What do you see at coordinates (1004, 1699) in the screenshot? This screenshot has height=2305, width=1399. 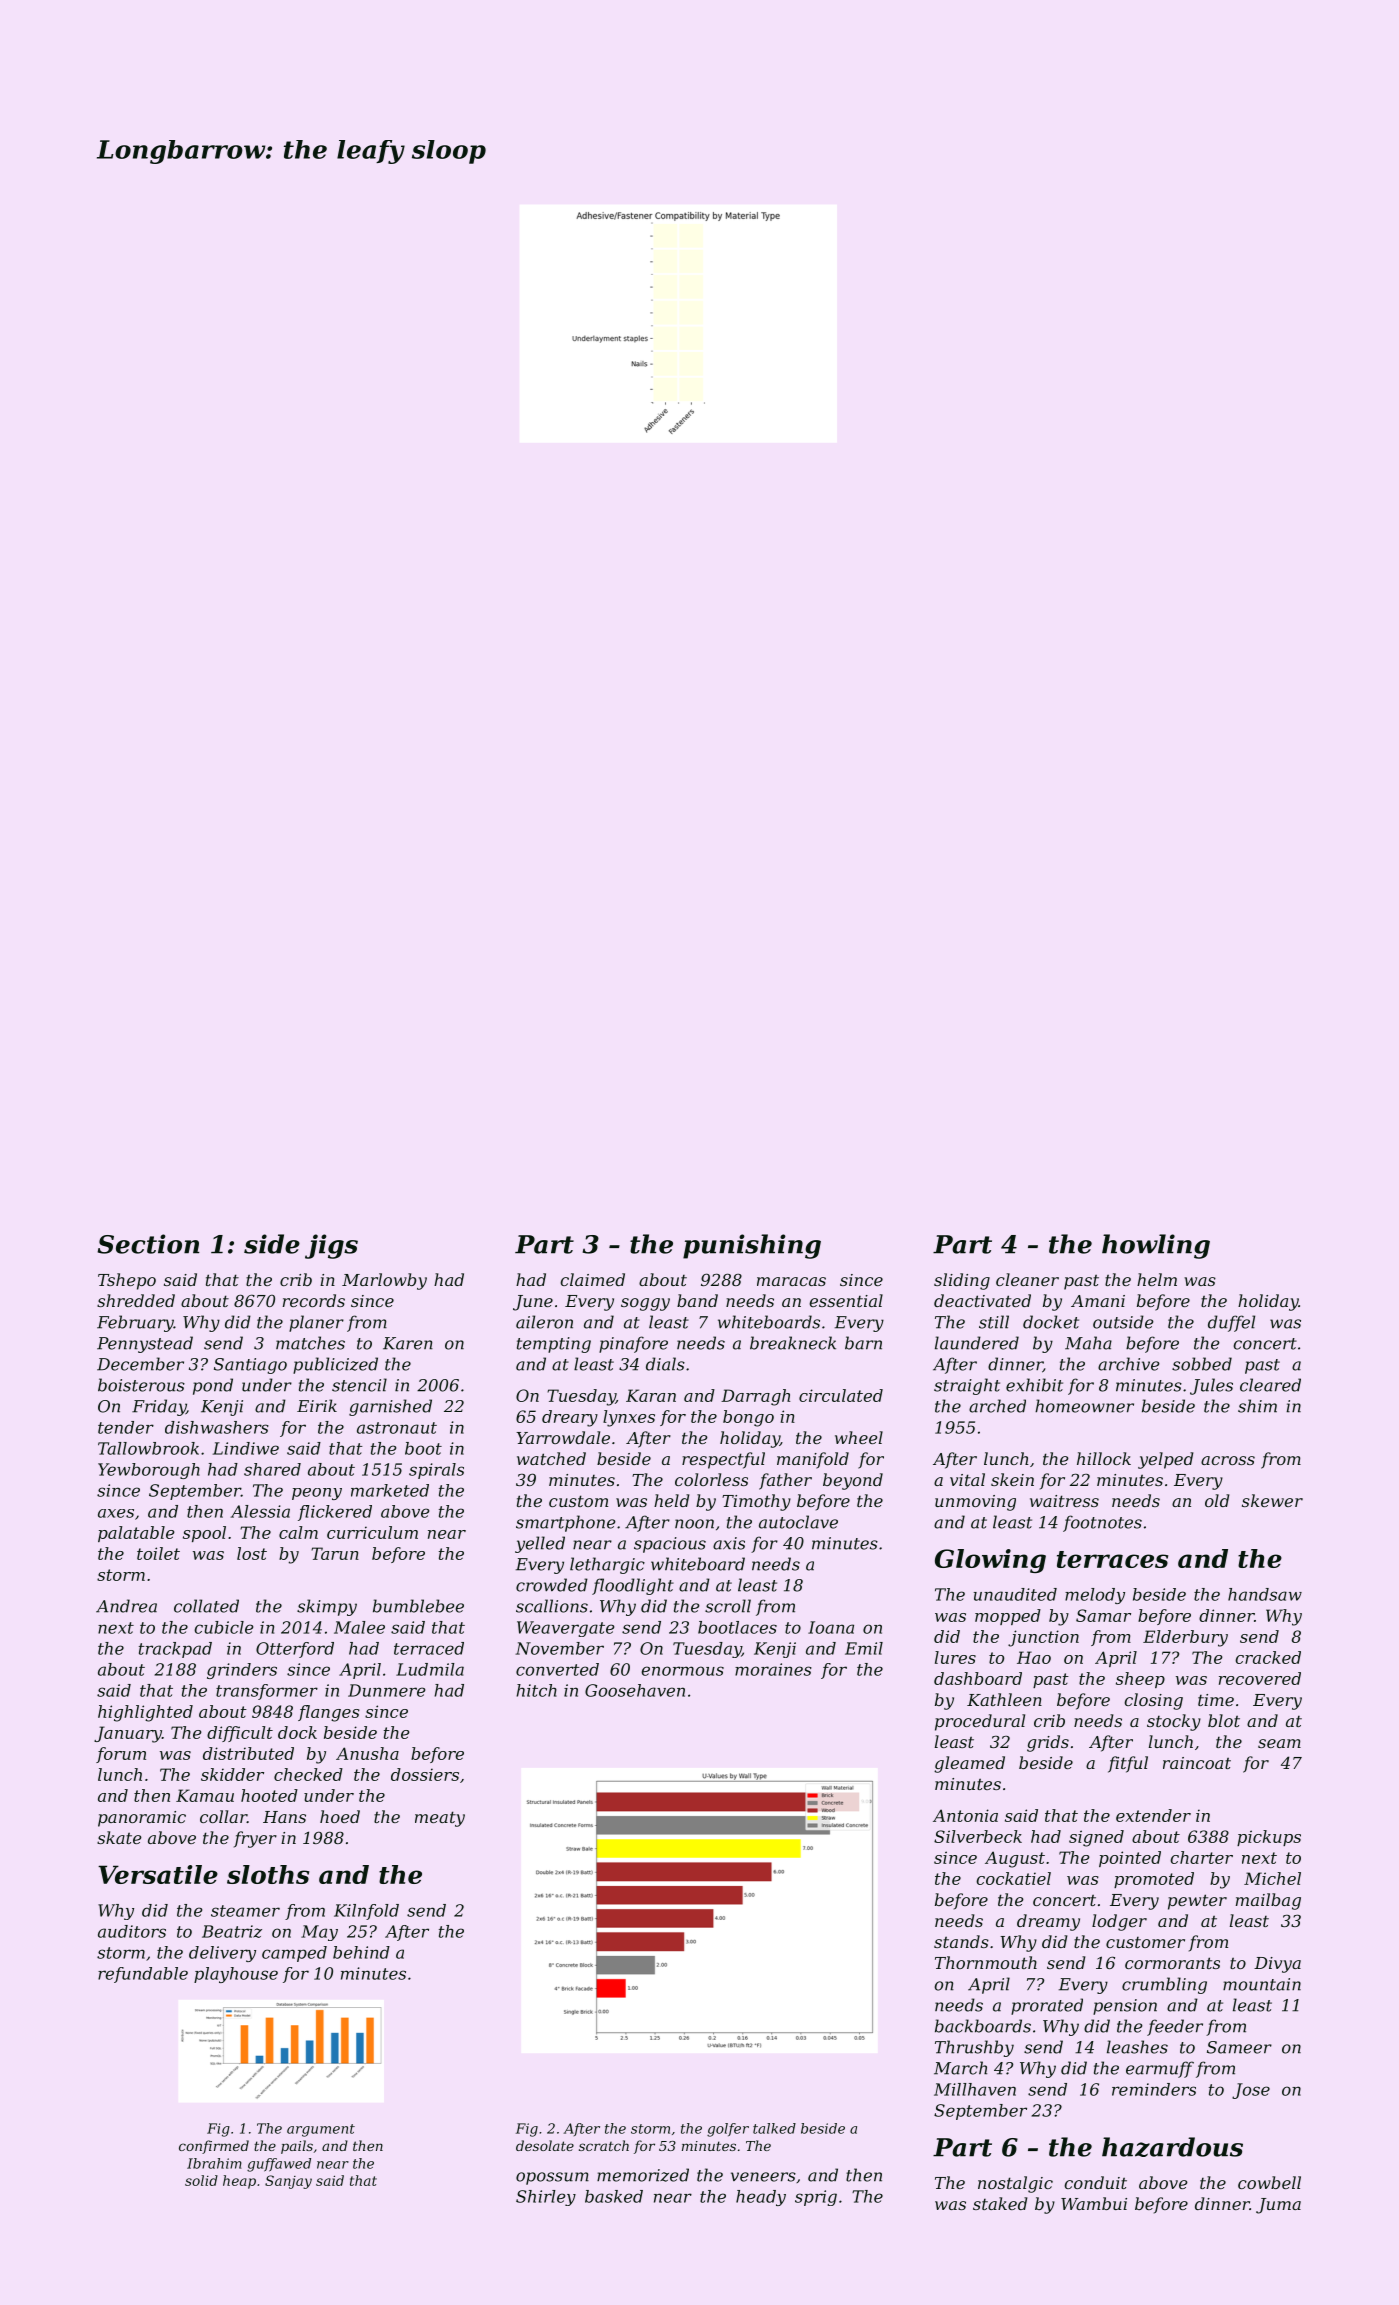 I see `Kathleen` at bounding box center [1004, 1699].
